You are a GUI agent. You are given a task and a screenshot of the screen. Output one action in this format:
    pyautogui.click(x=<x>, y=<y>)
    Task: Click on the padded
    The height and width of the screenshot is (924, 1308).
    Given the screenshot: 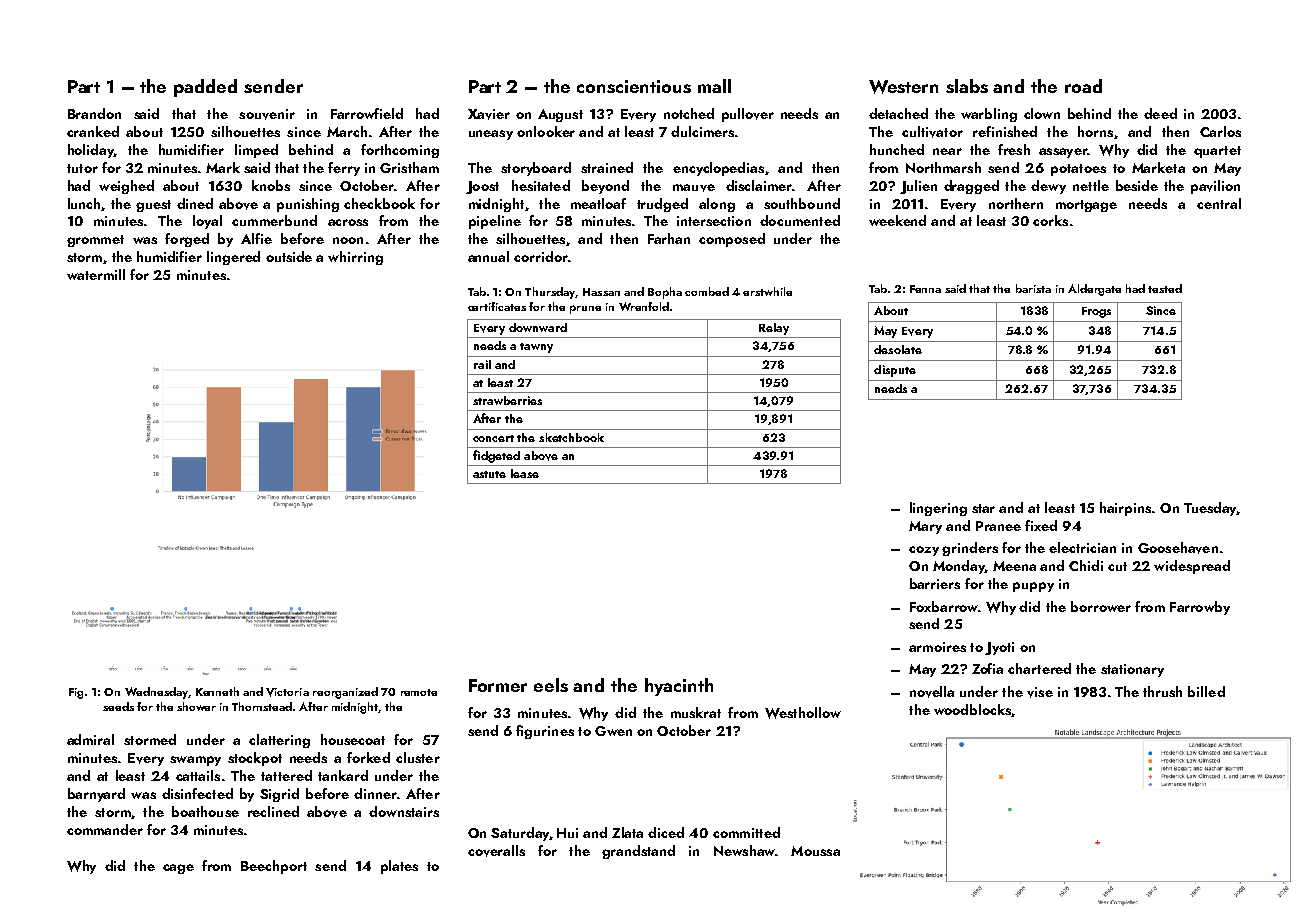 What is the action you would take?
    pyautogui.click(x=205, y=88)
